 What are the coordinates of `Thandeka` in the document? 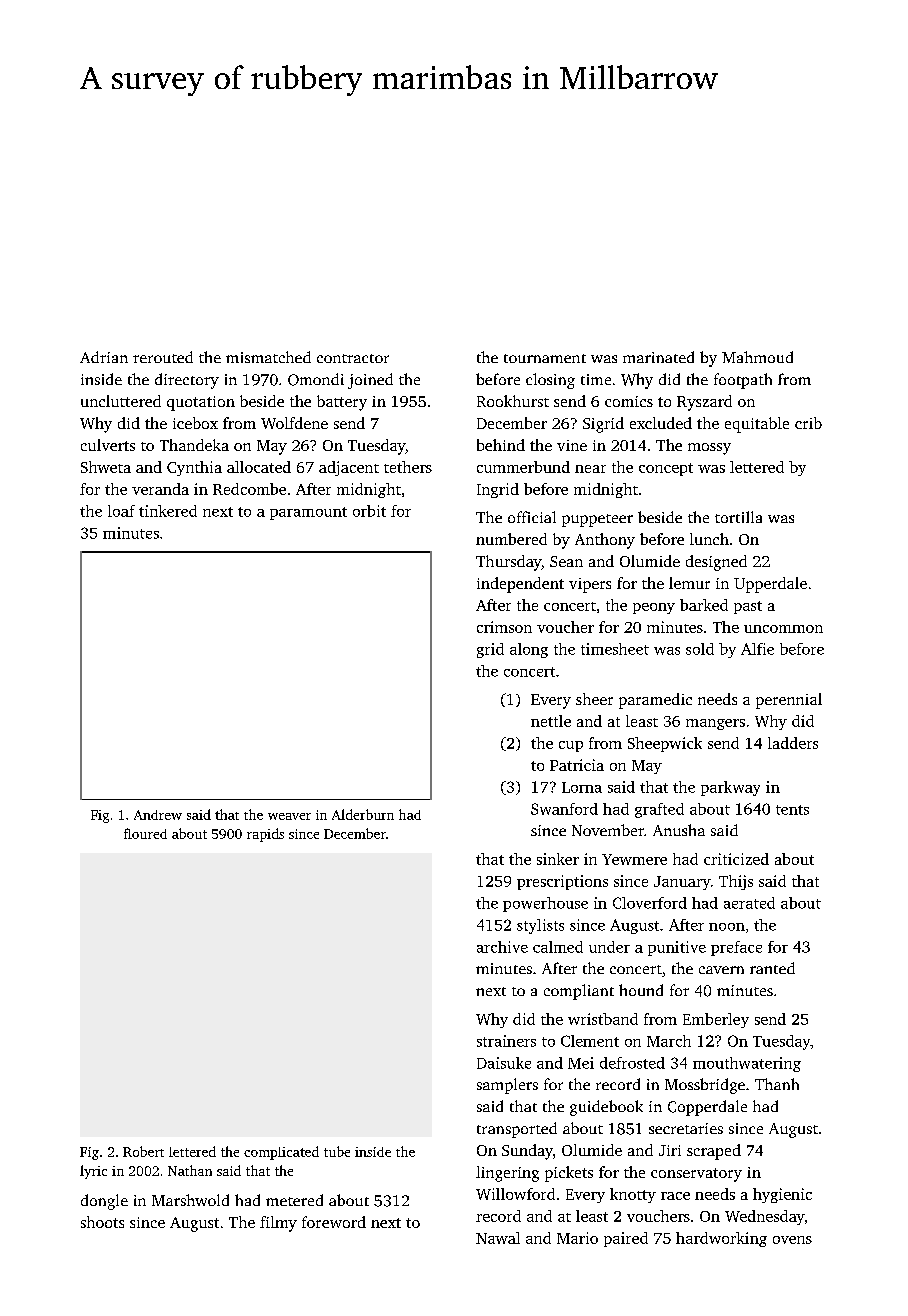 It's located at (194, 445).
